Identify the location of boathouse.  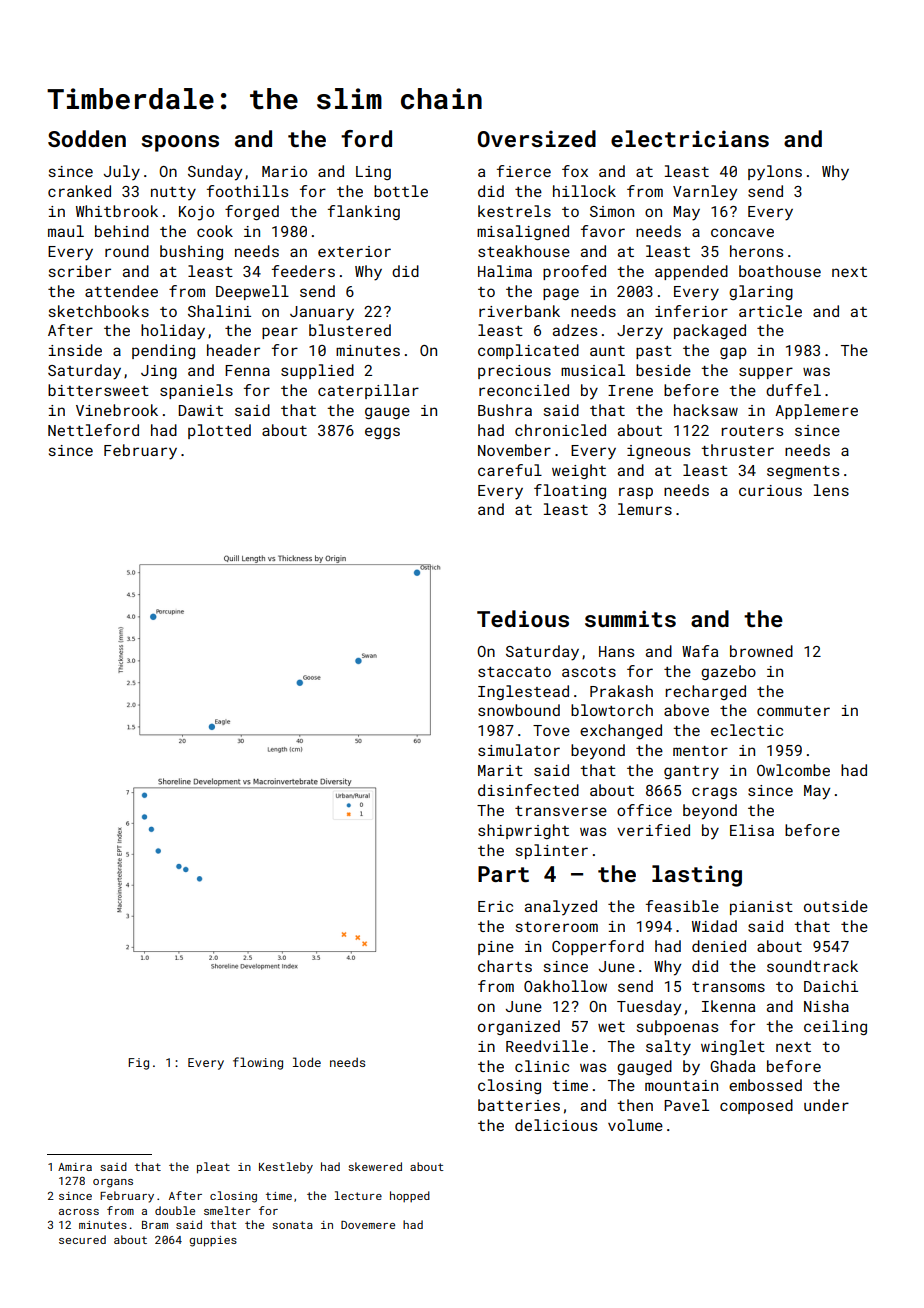
(780, 271).
